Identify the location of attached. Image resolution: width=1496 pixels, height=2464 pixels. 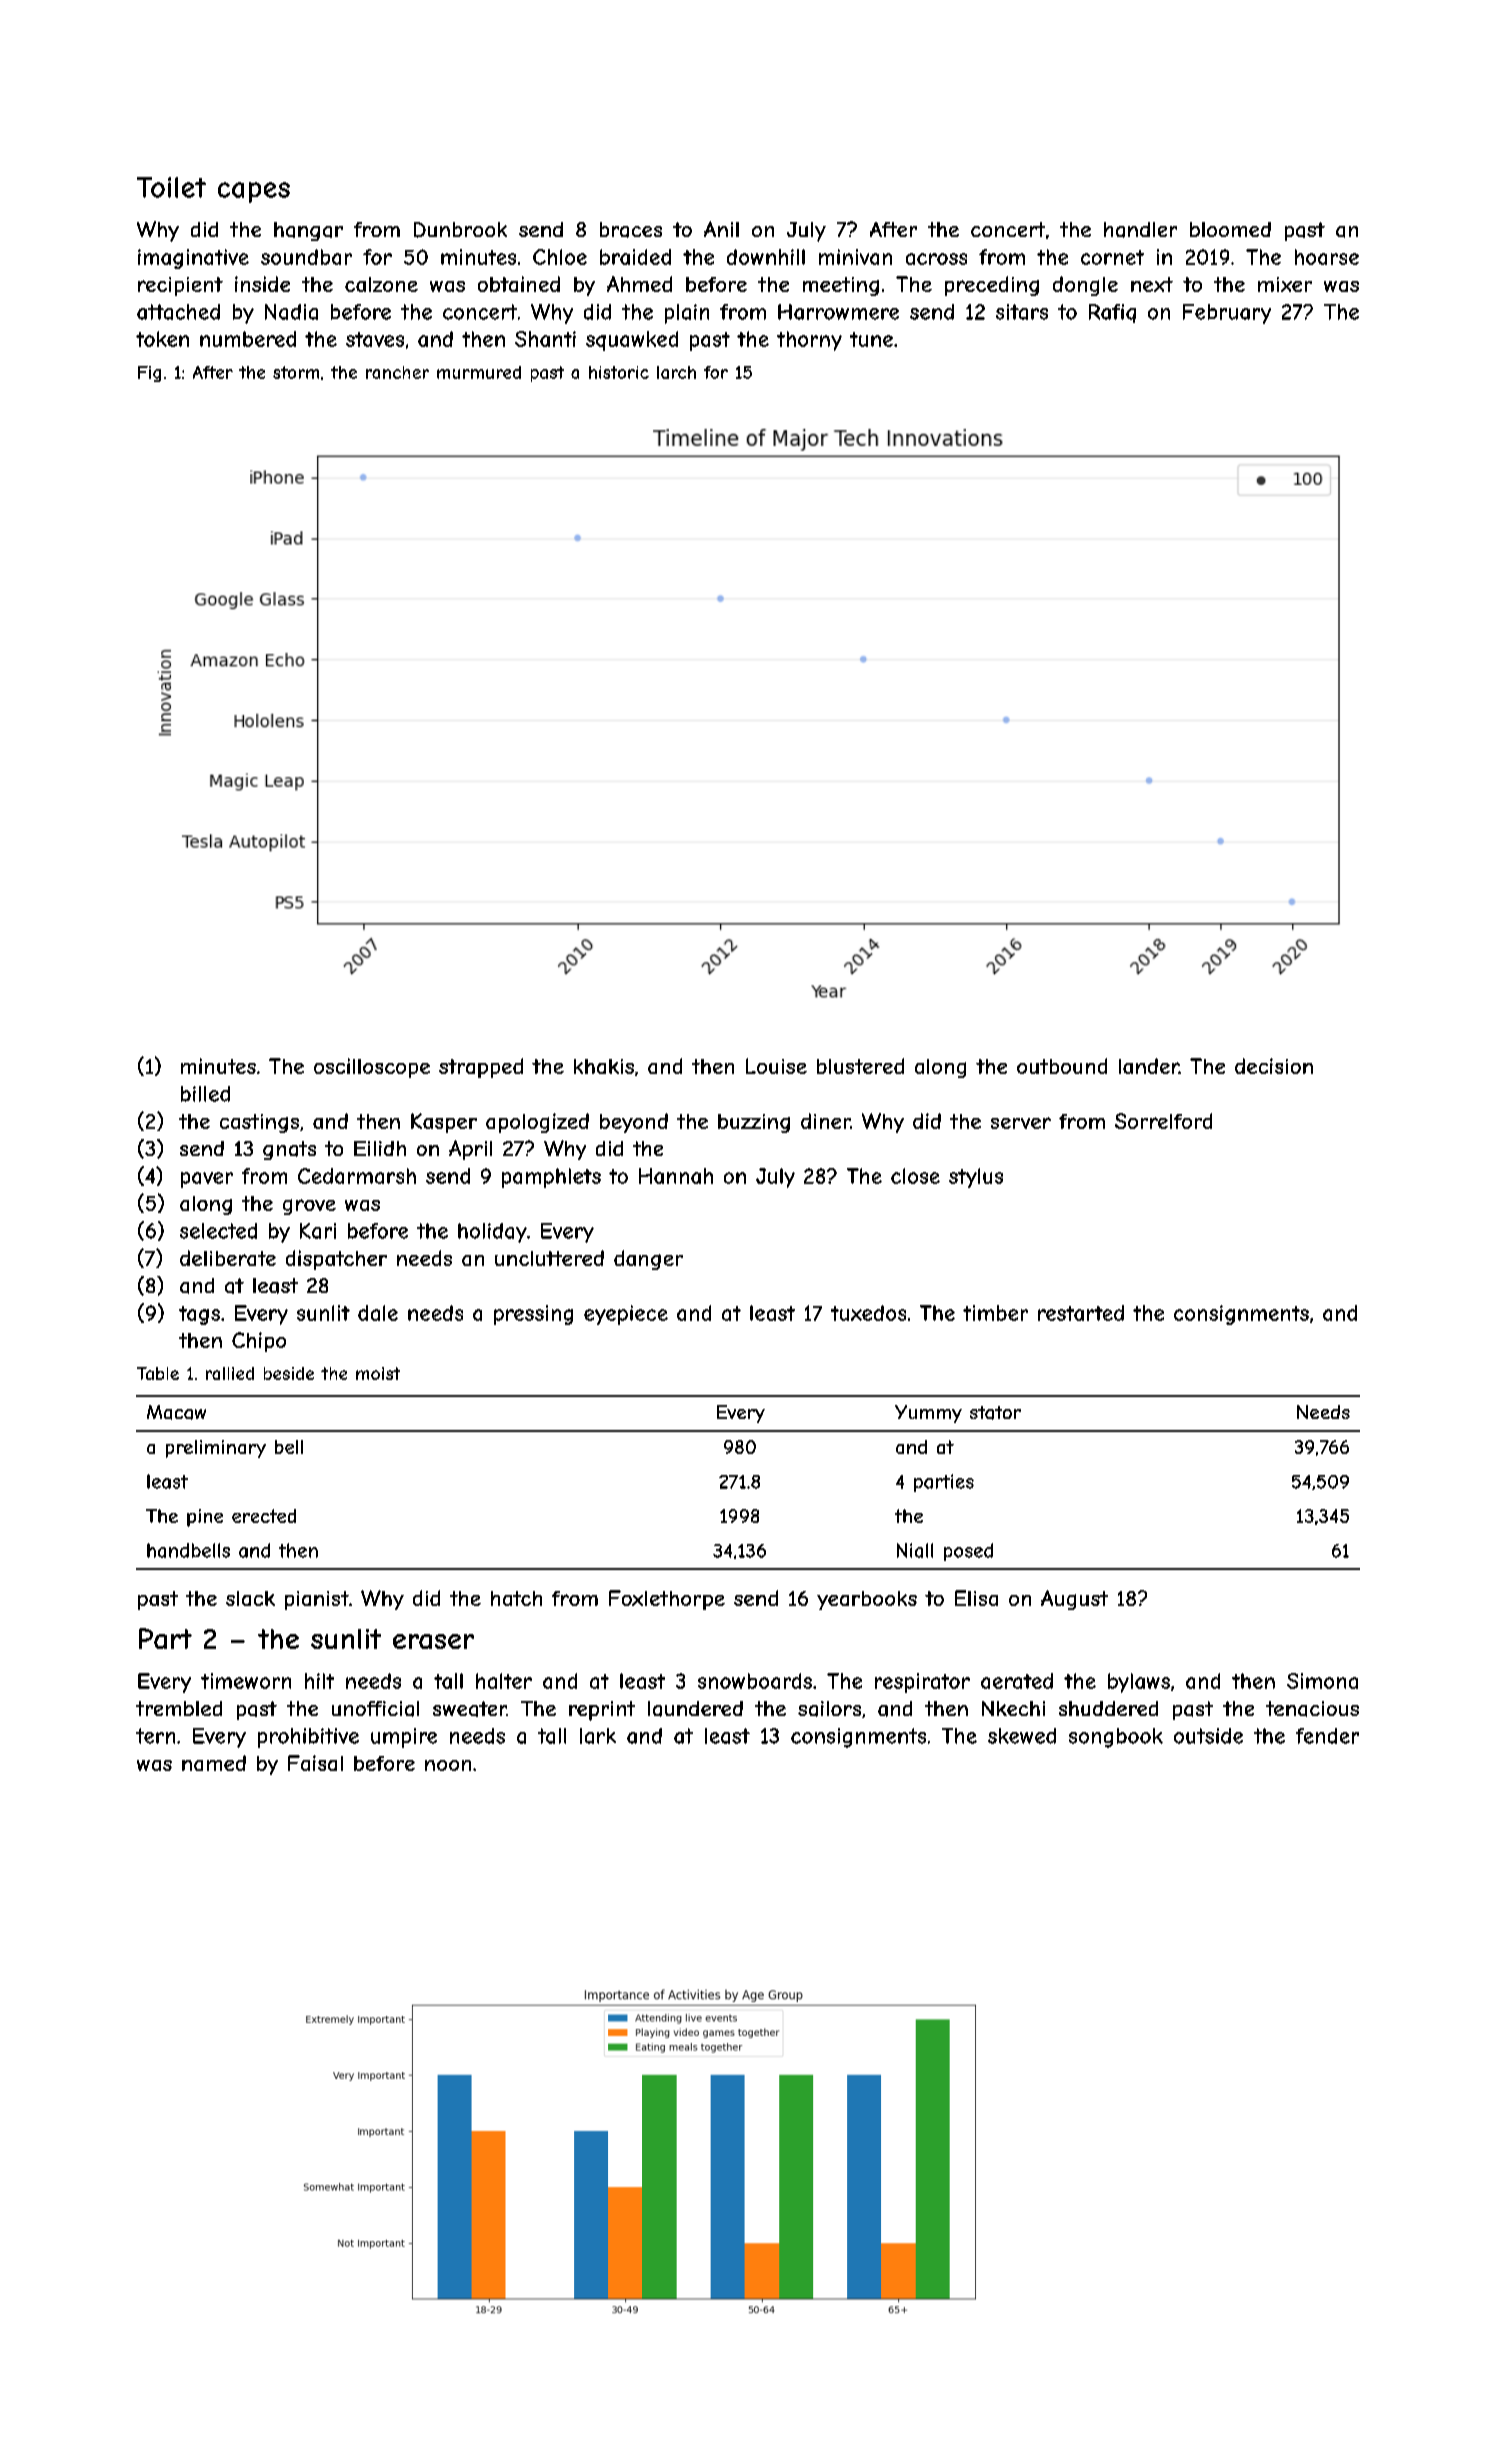
(178, 312).
